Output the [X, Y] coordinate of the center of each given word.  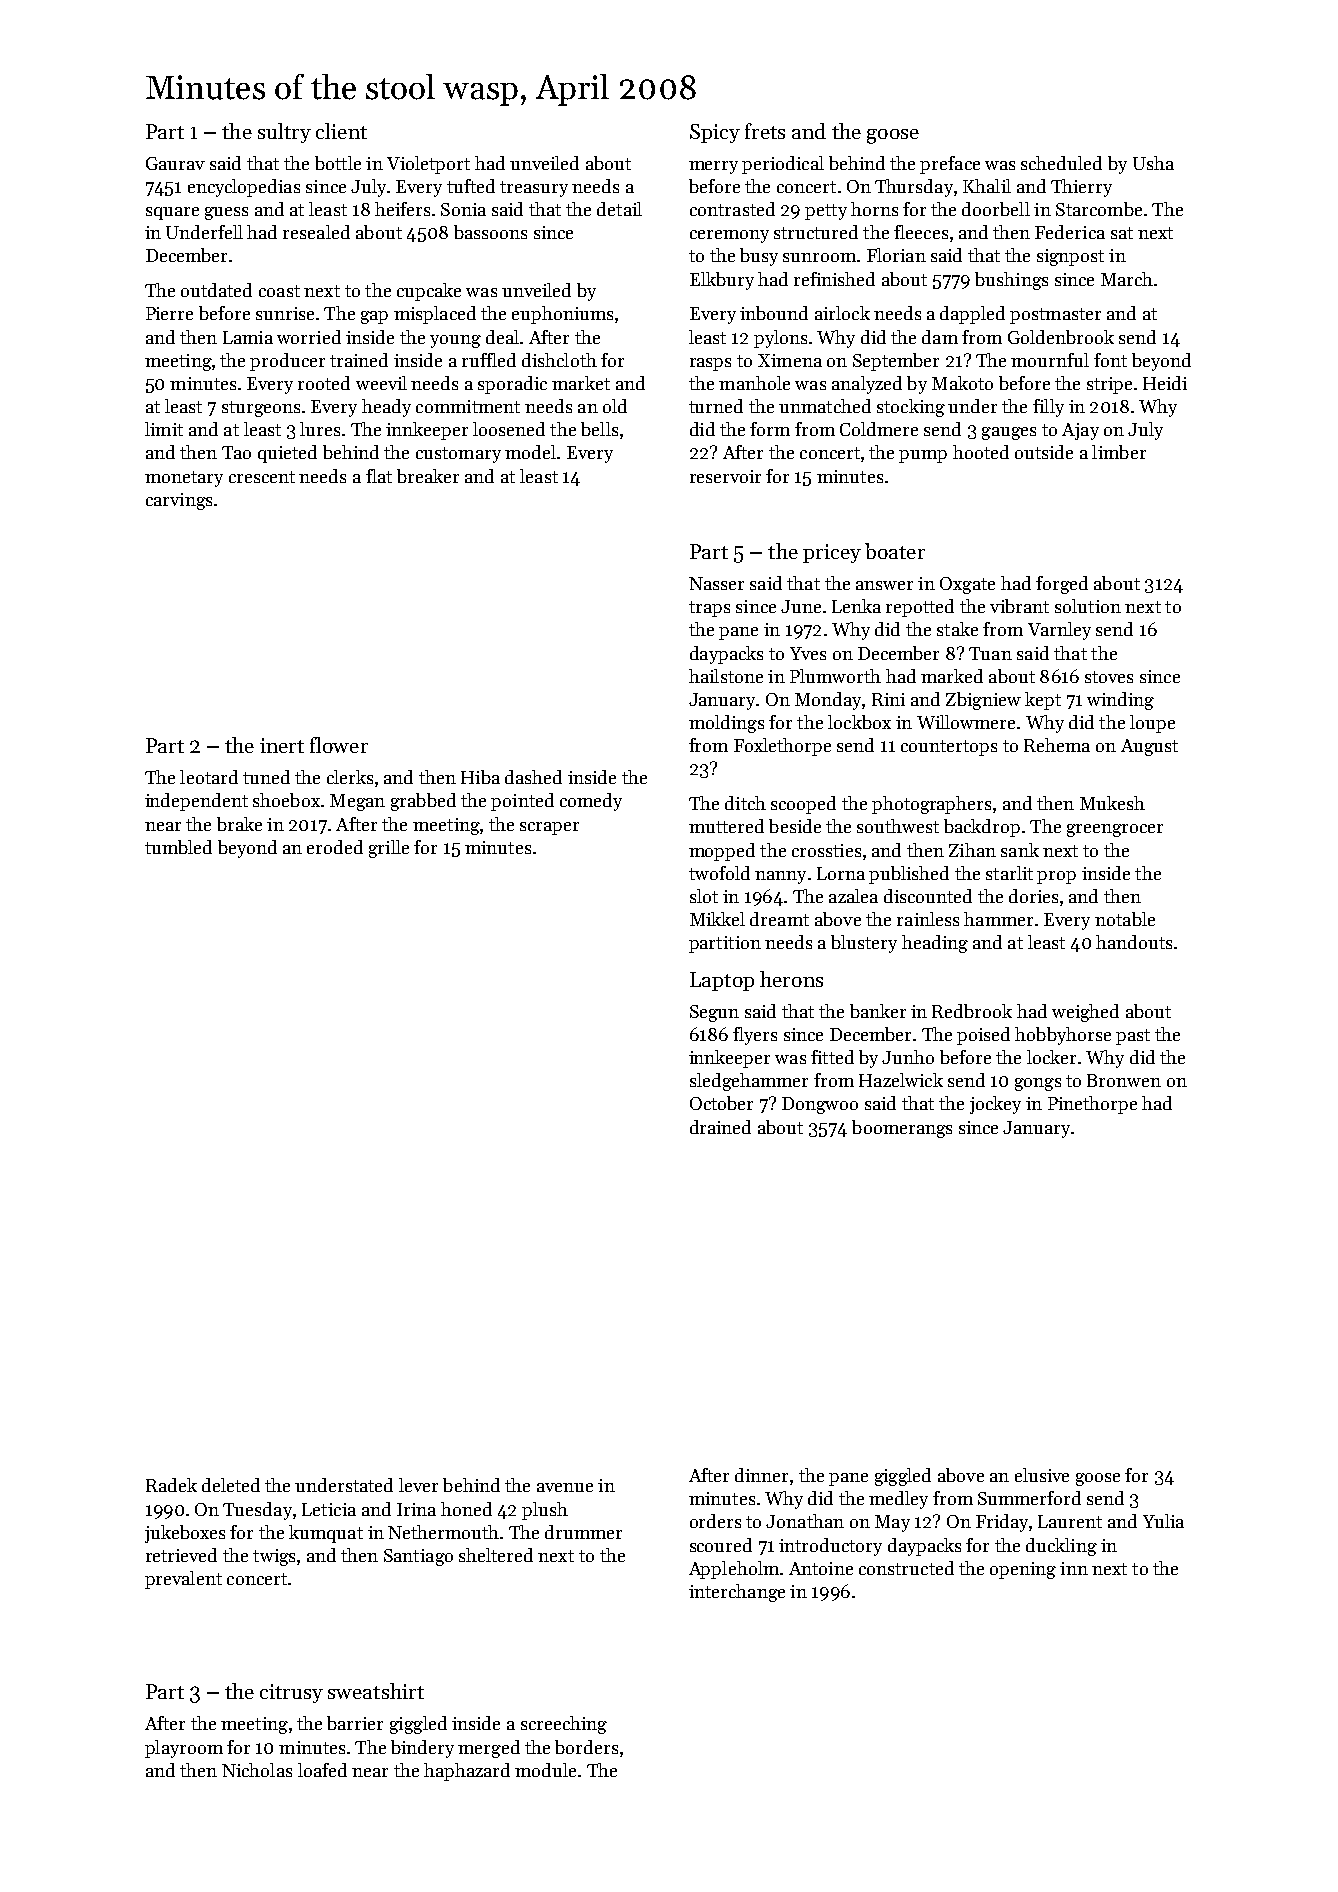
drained [720, 1127]
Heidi [1165, 383]
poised [983, 1036]
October [721, 1103]
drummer [583, 1532]
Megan [357, 802]
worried [309, 337]
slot [704, 896]
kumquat [326, 1534]
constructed [906, 1568]
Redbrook [972, 1011]
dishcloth [559, 360]
